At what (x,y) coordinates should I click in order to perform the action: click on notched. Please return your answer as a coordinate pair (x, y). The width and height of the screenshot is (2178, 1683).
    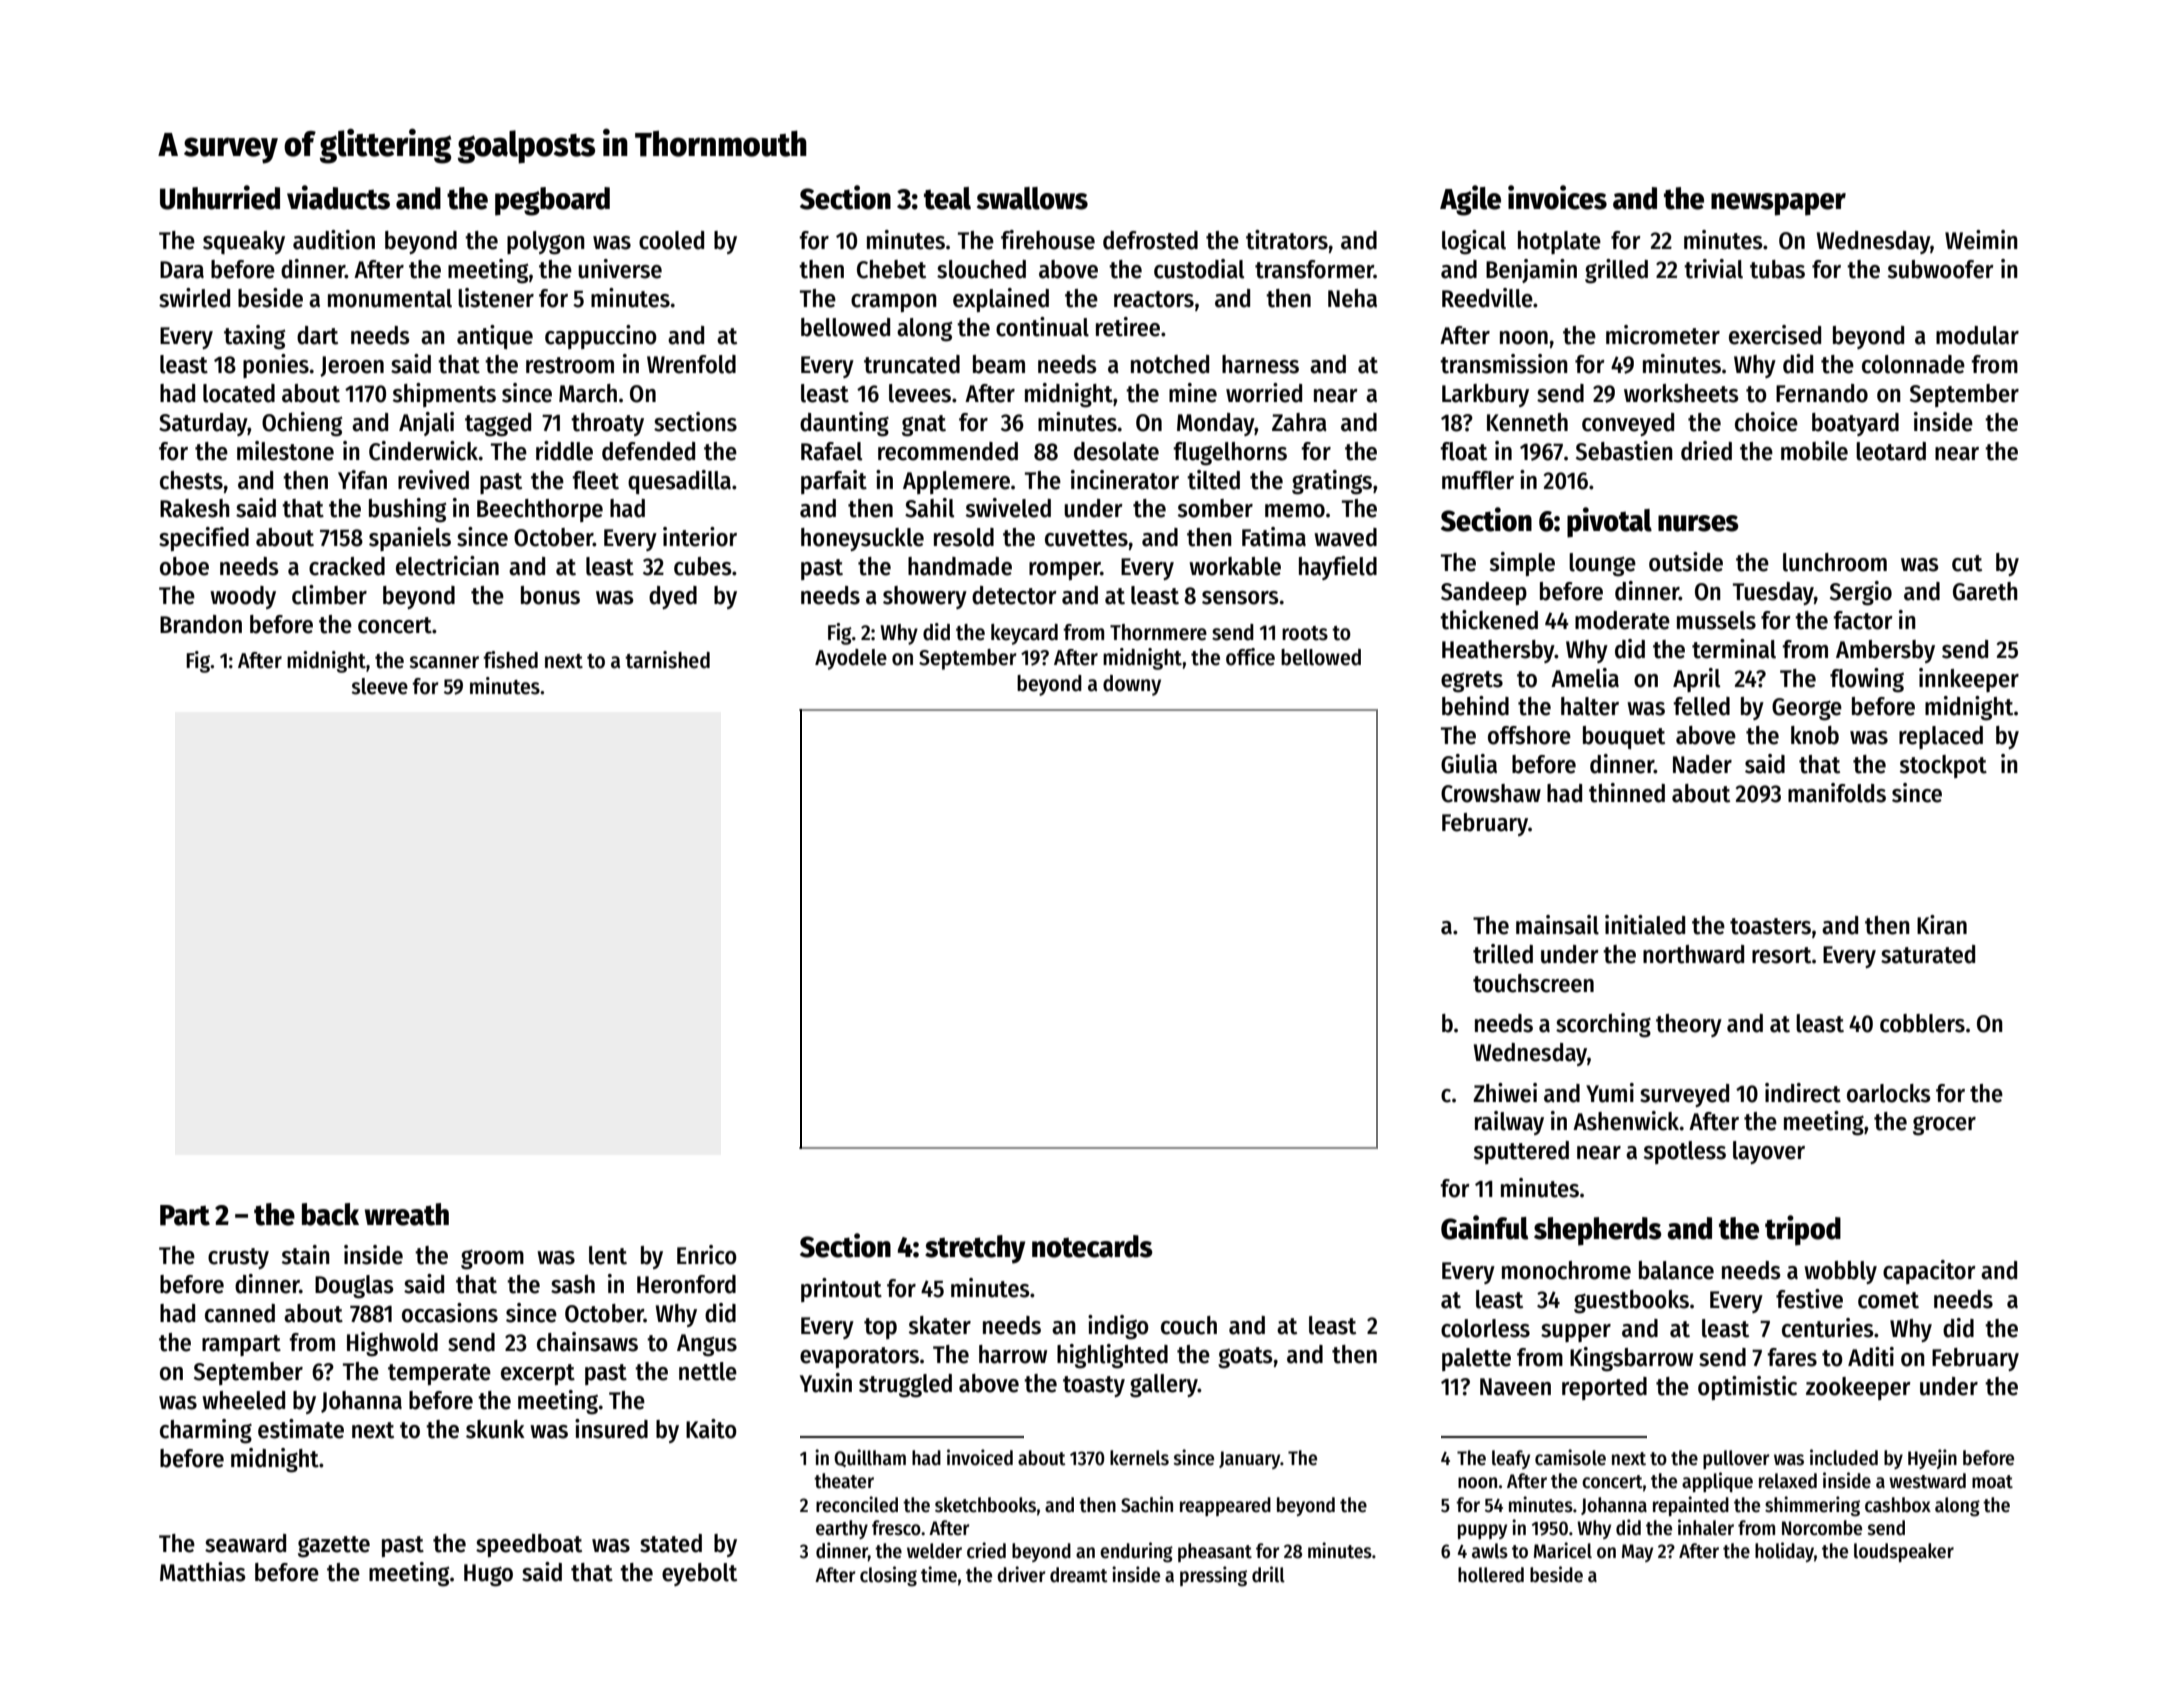
    Looking at the image, I should click on (1170, 364).
